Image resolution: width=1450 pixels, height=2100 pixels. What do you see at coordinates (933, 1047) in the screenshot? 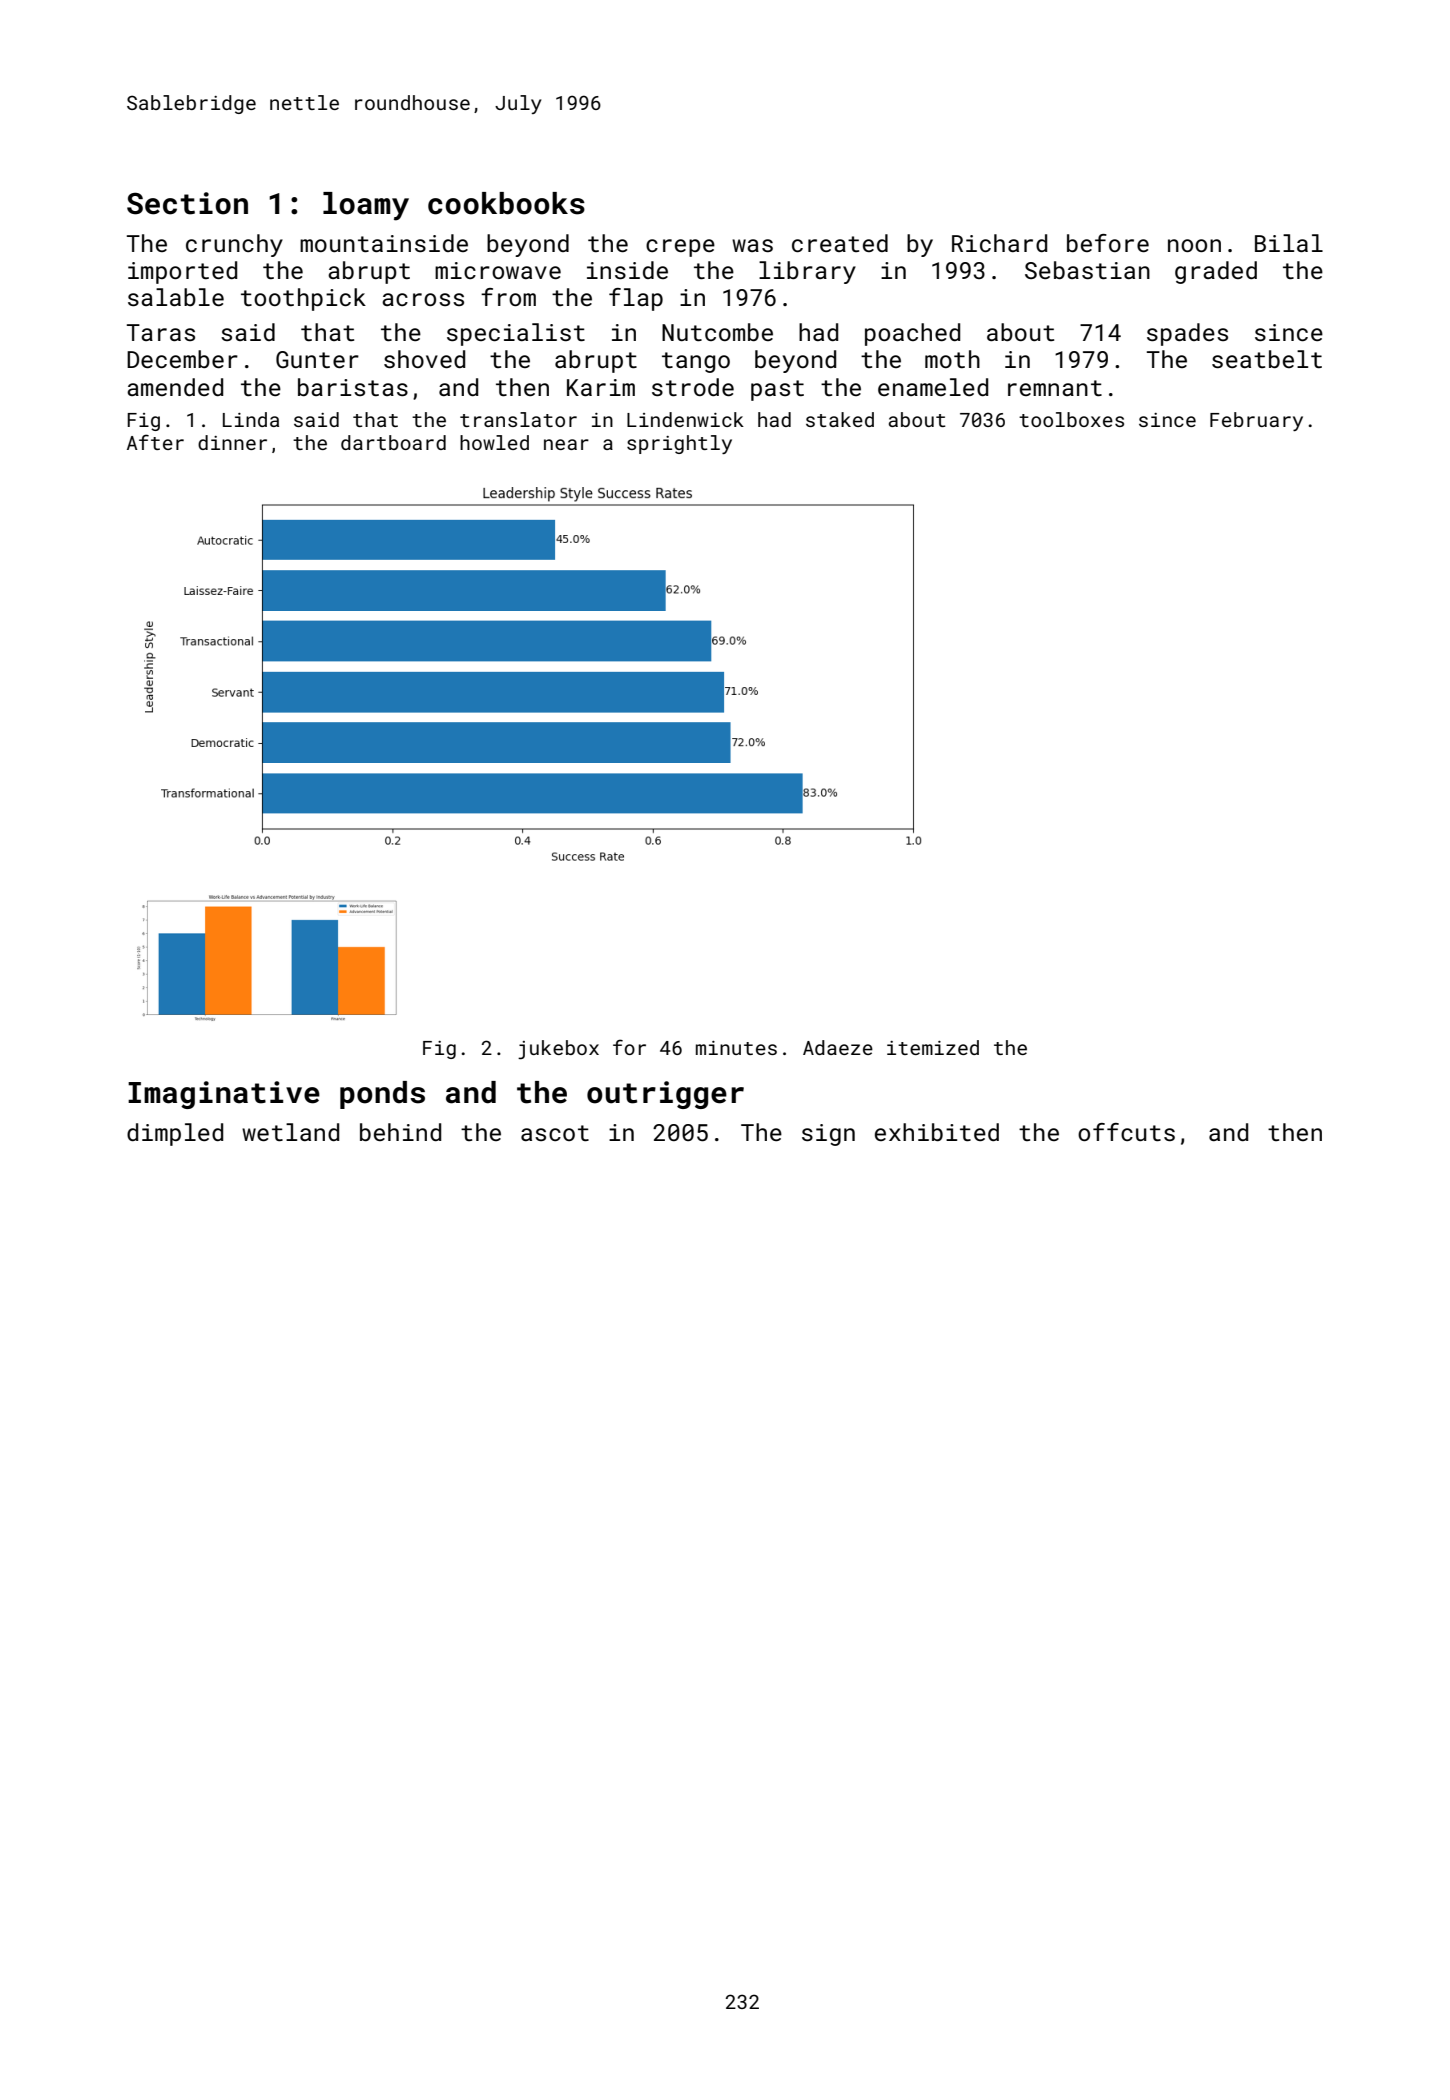
I see `itemized` at bounding box center [933, 1047].
